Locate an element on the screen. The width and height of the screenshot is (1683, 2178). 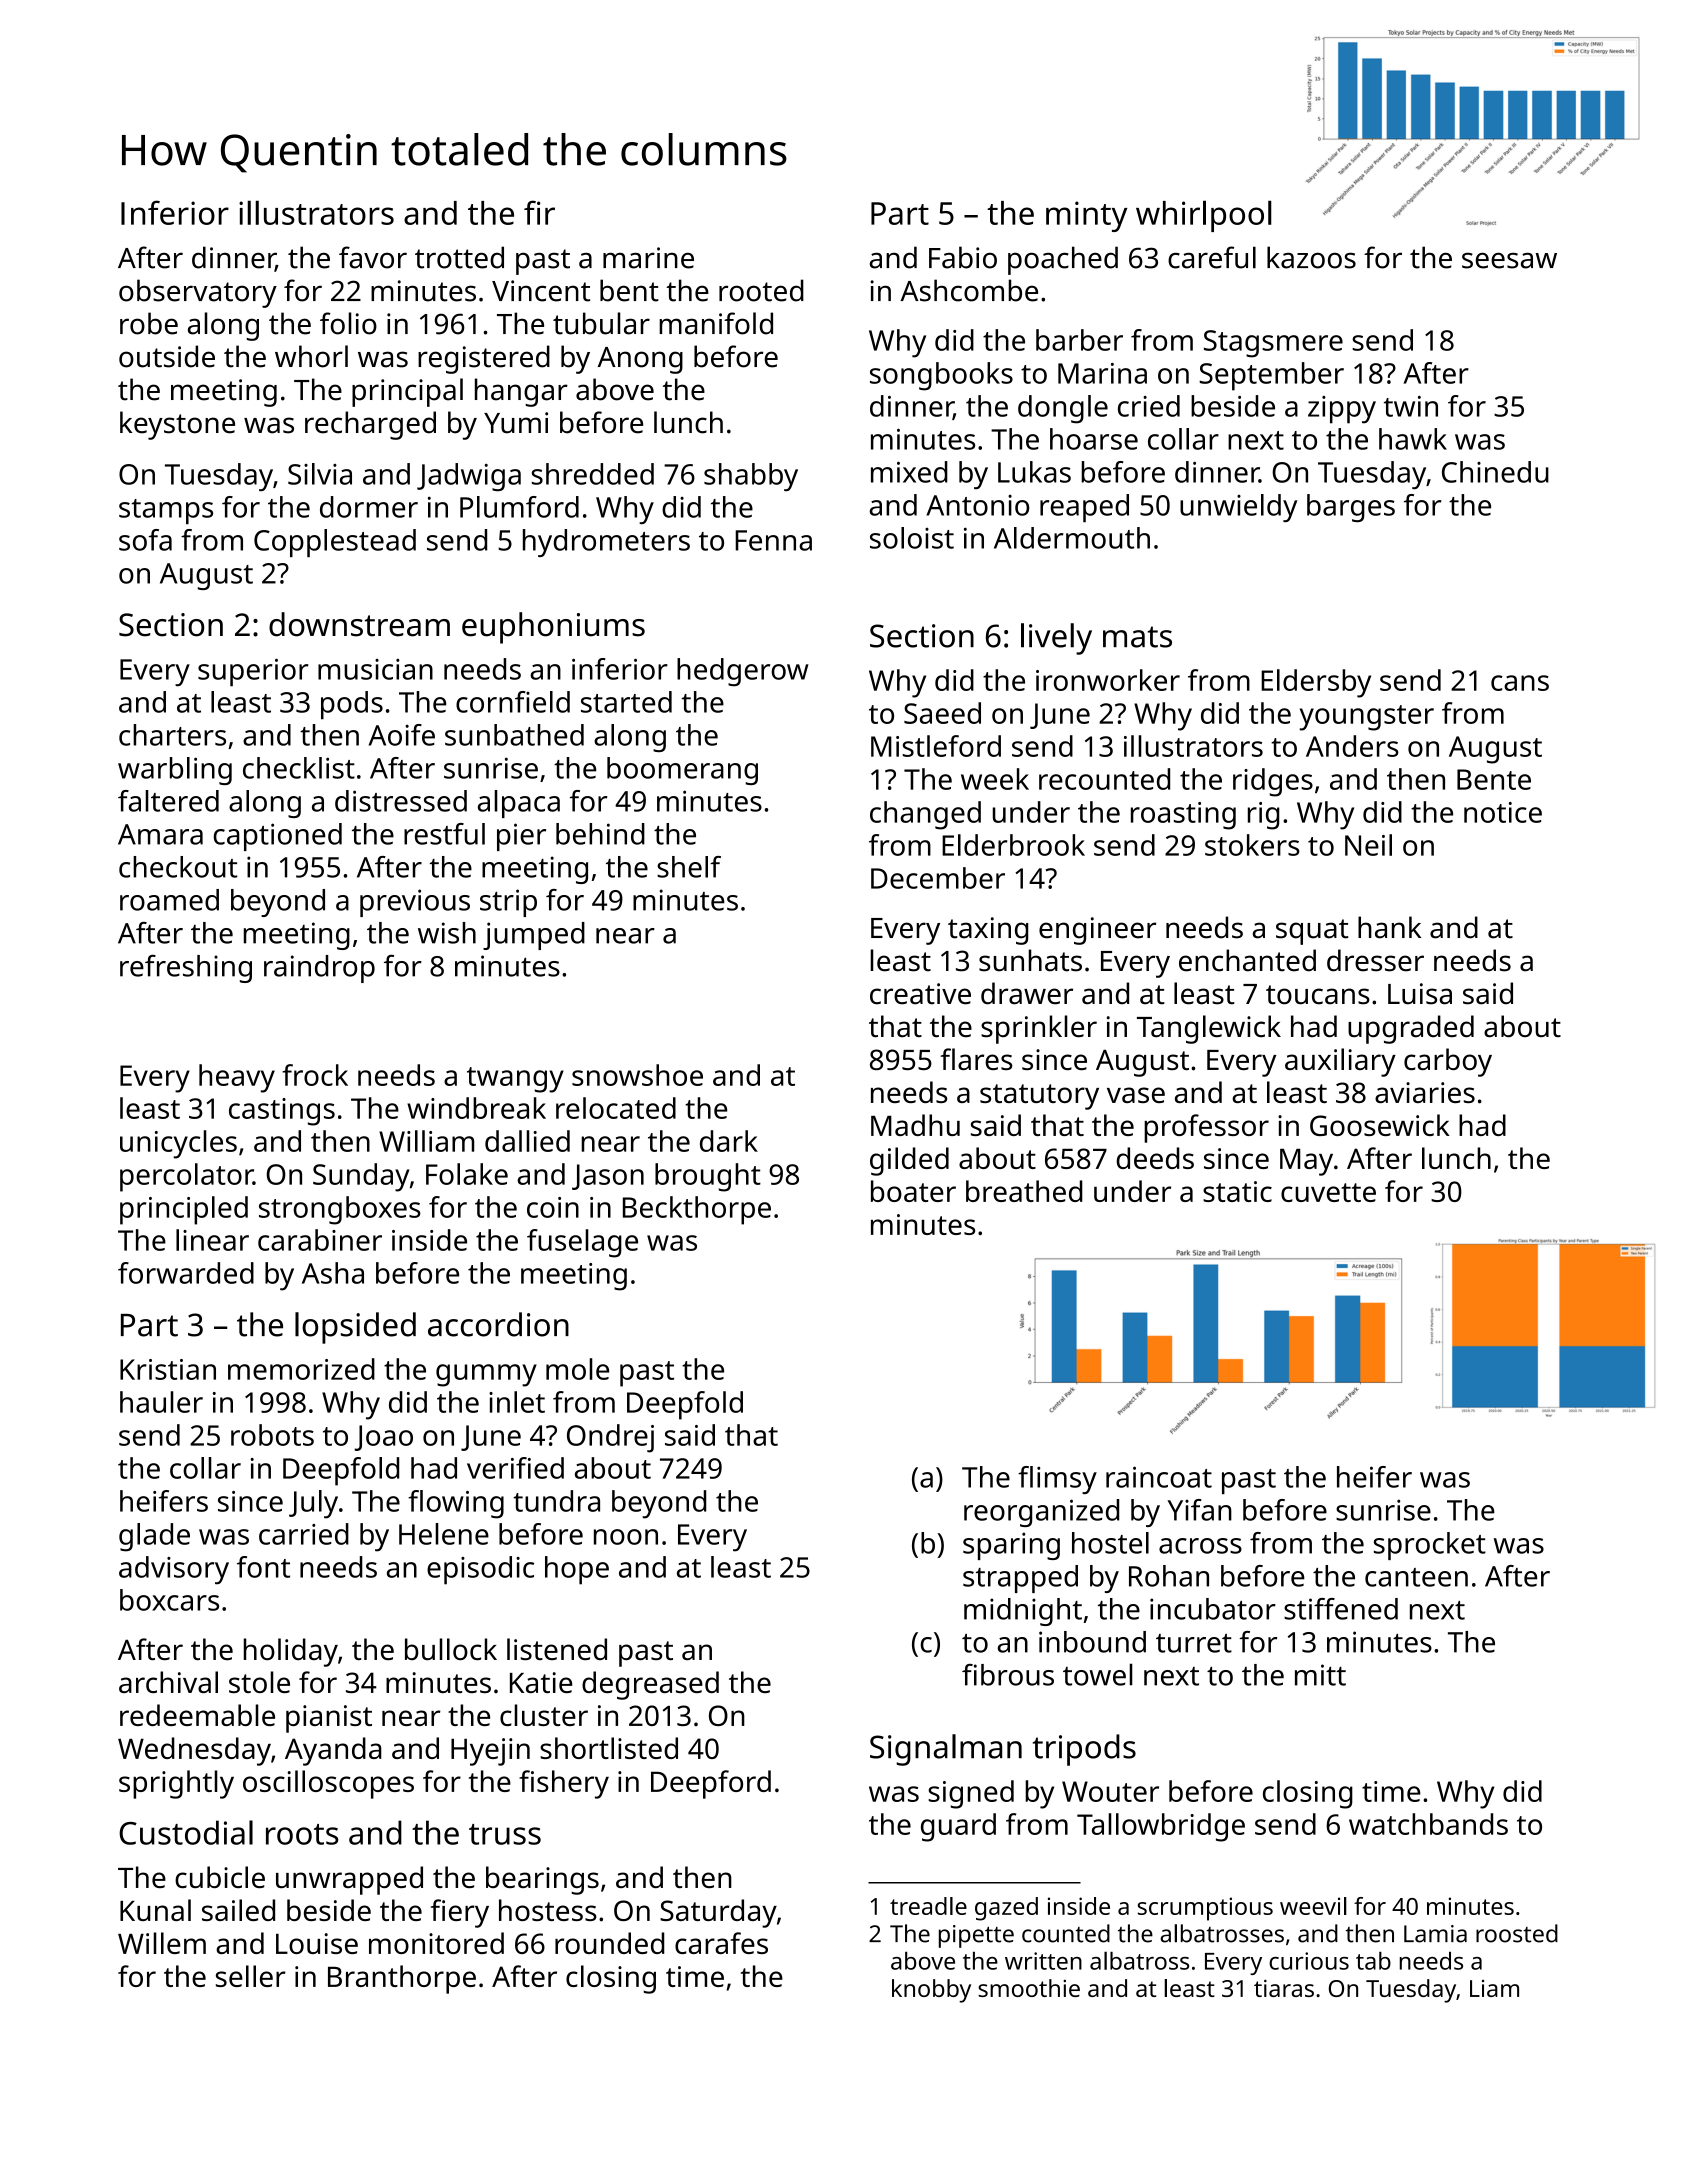
seller is located at coordinates (251, 1976).
